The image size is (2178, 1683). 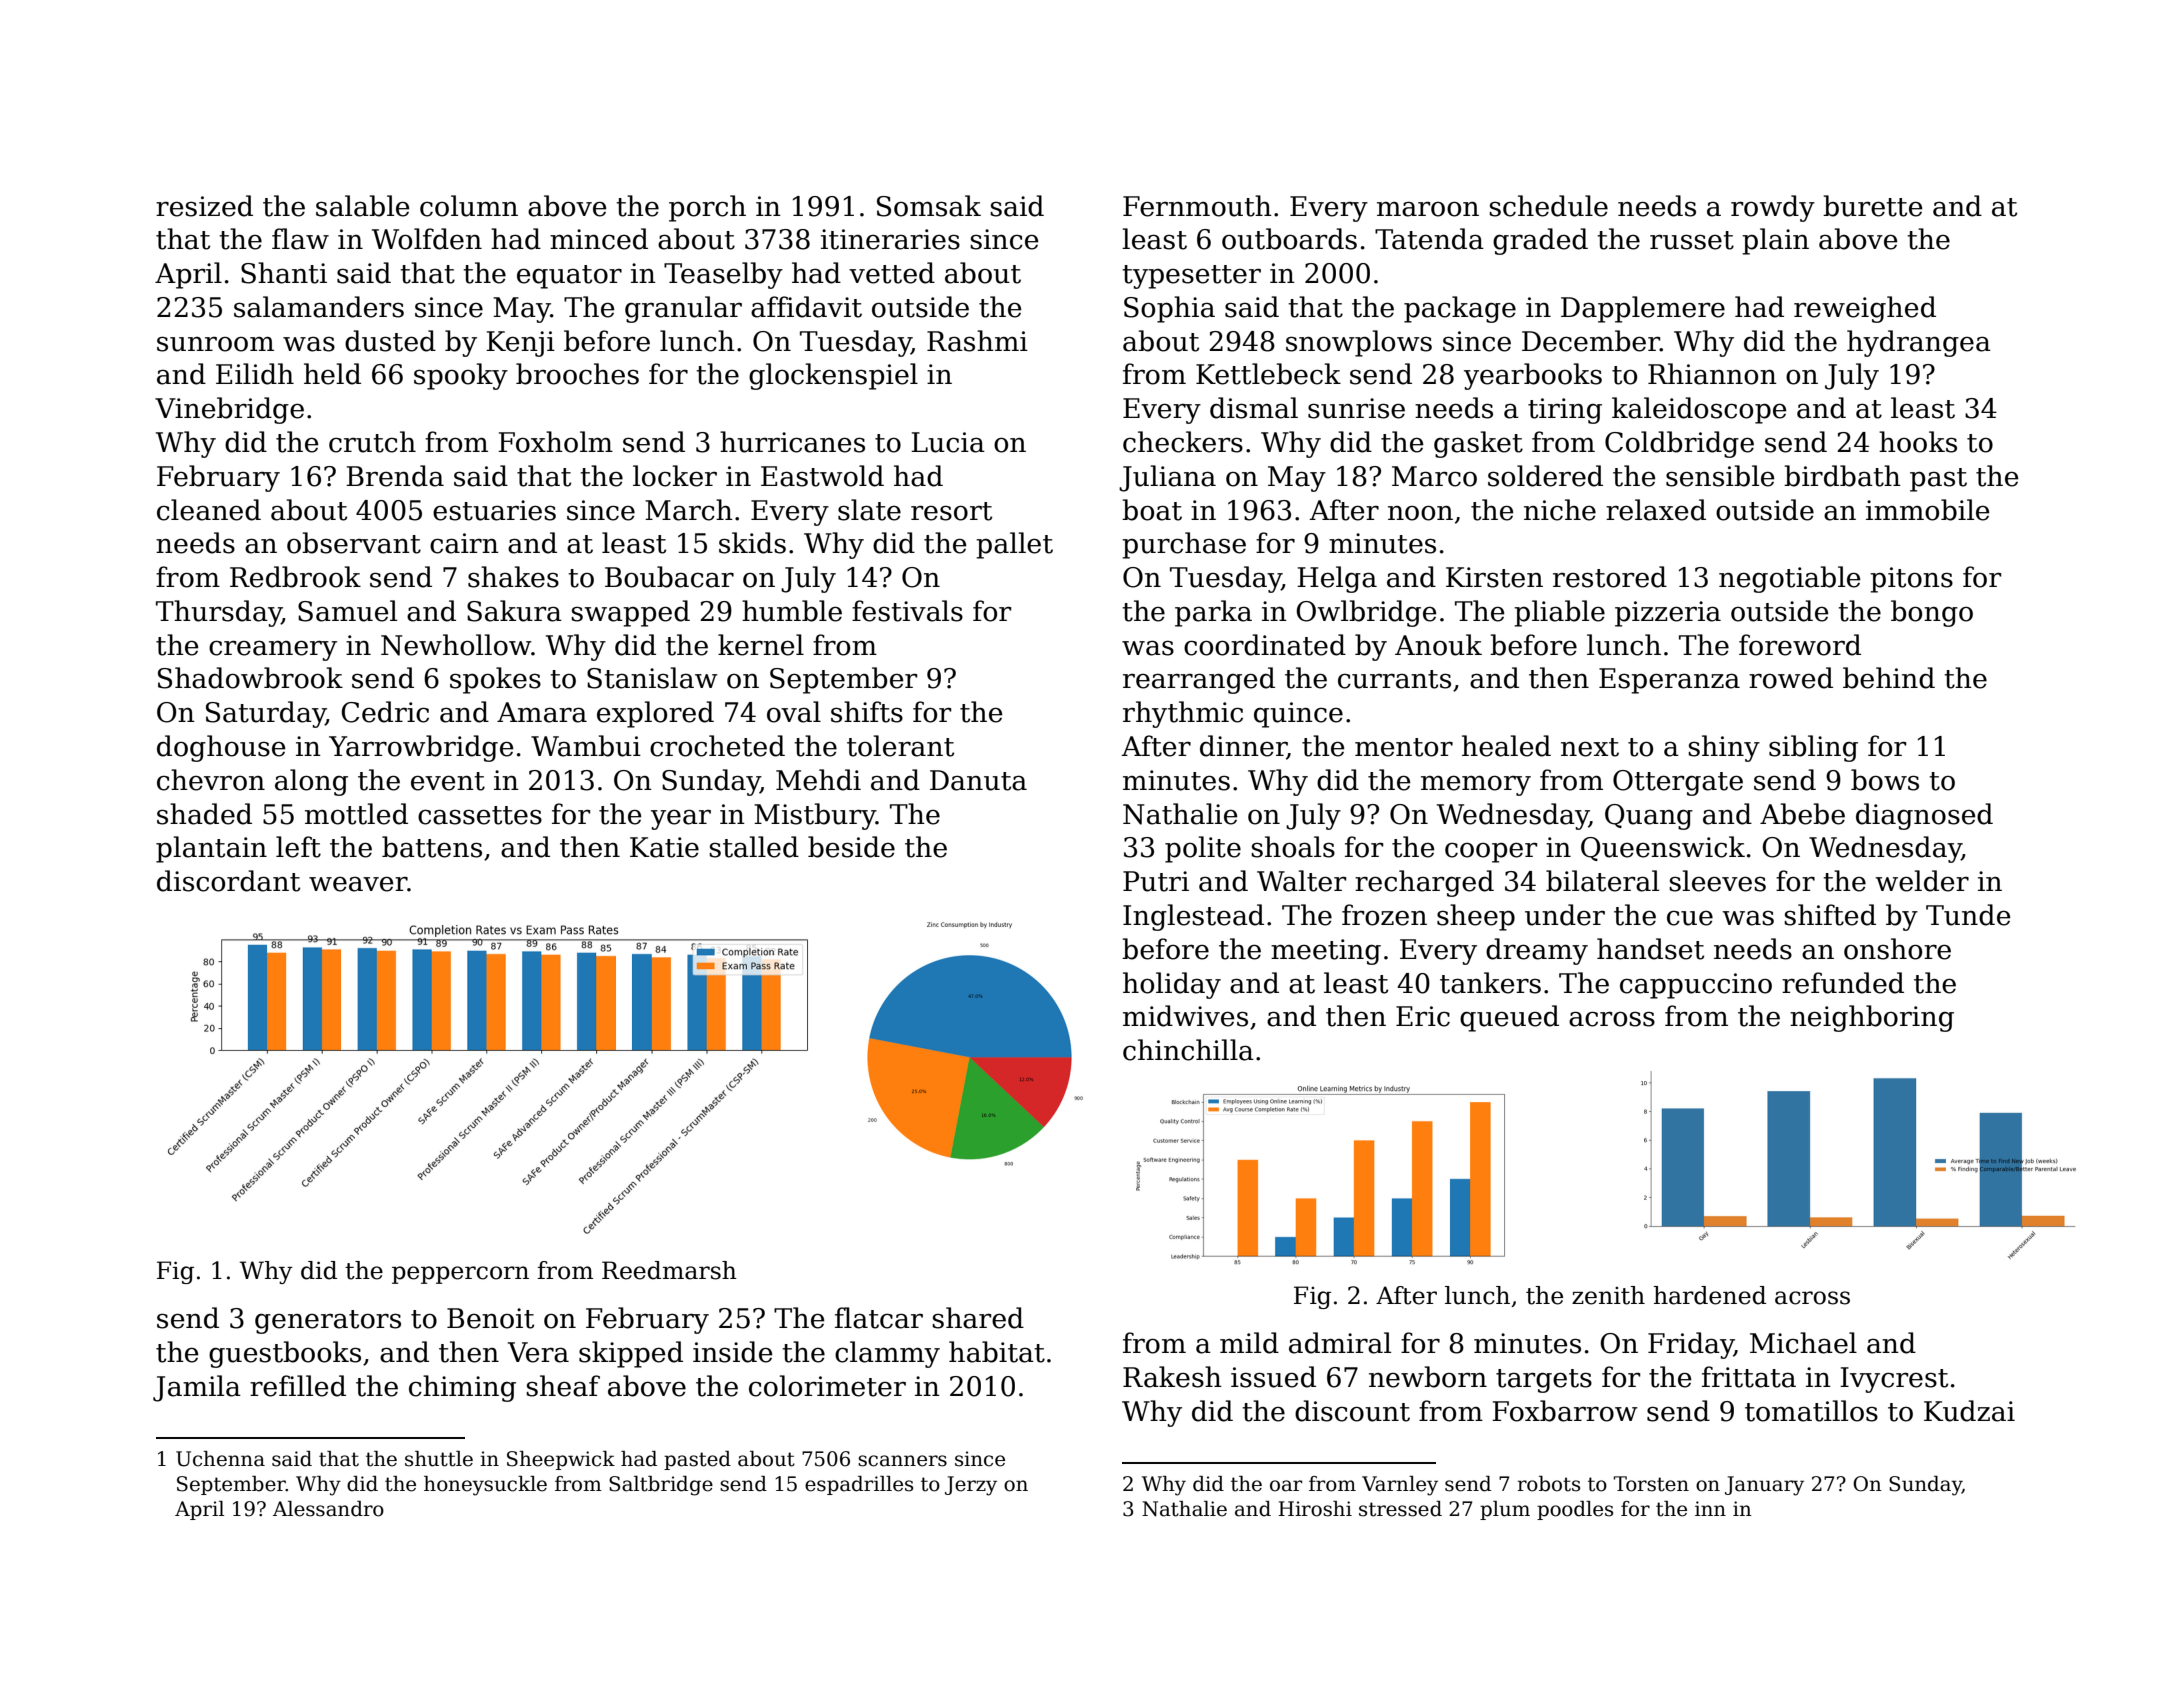 I want to click on porch, so click(x=707, y=208).
